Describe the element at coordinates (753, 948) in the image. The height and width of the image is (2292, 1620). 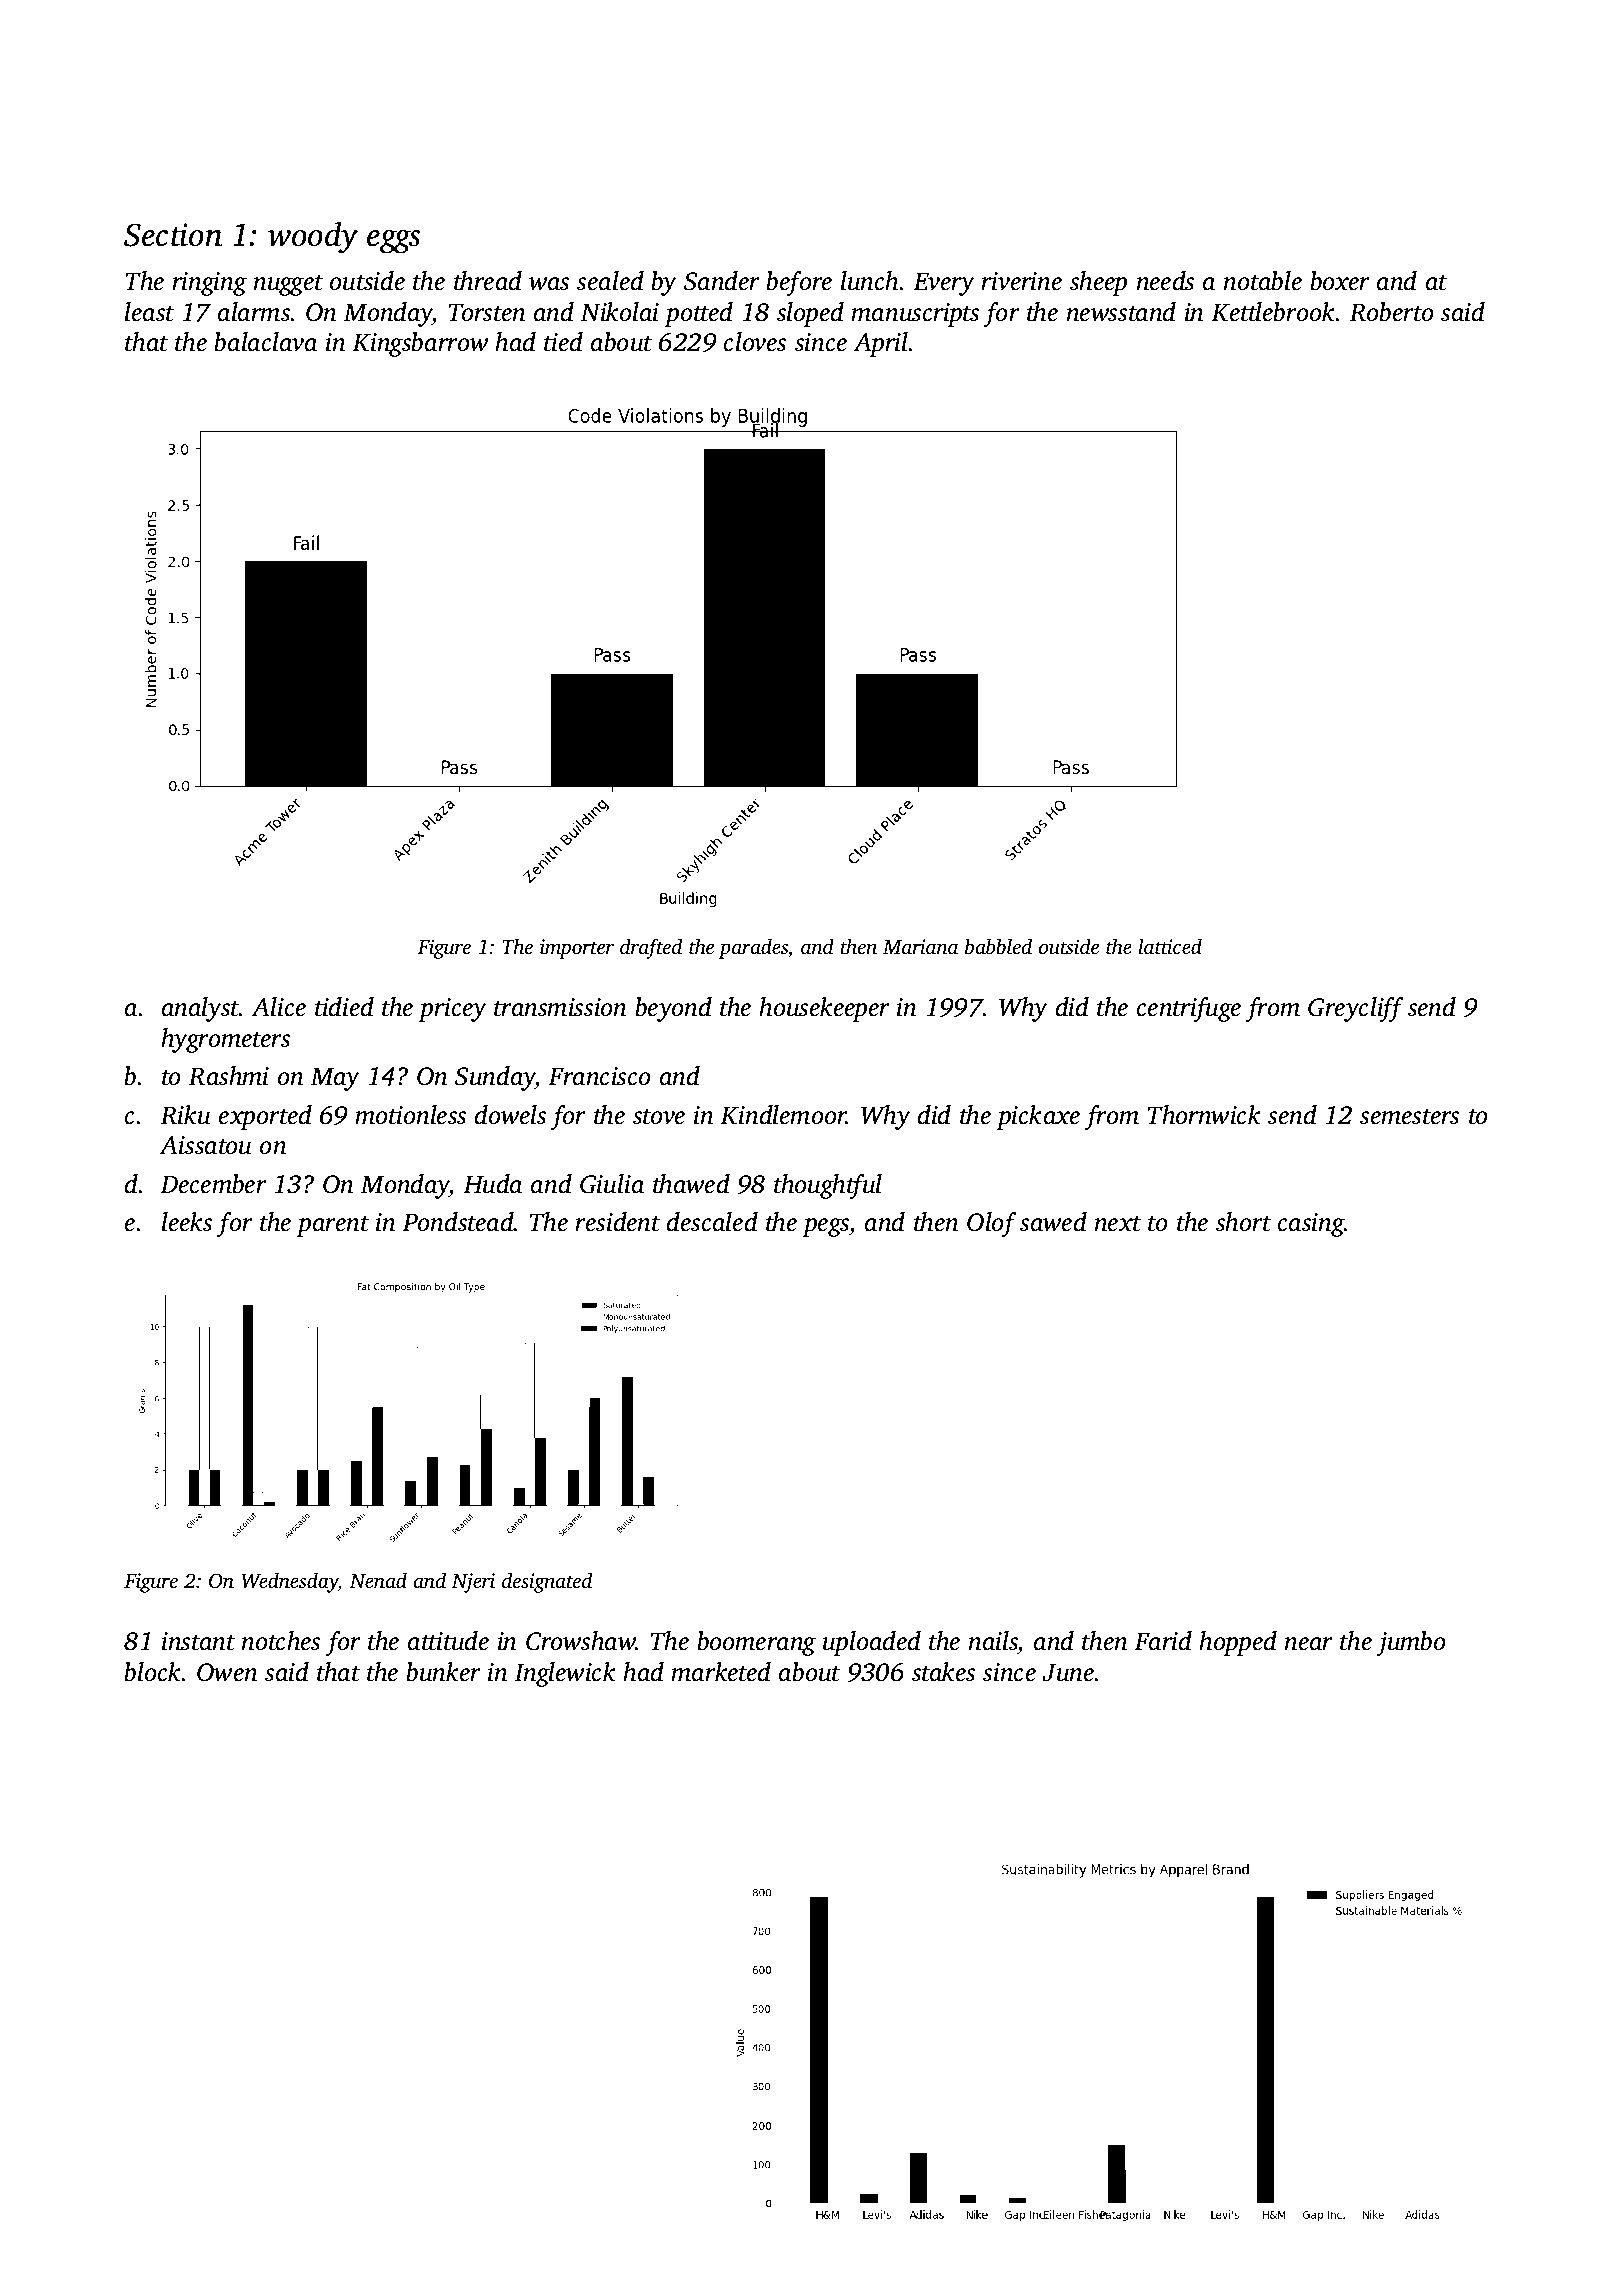
I see `parades` at that location.
